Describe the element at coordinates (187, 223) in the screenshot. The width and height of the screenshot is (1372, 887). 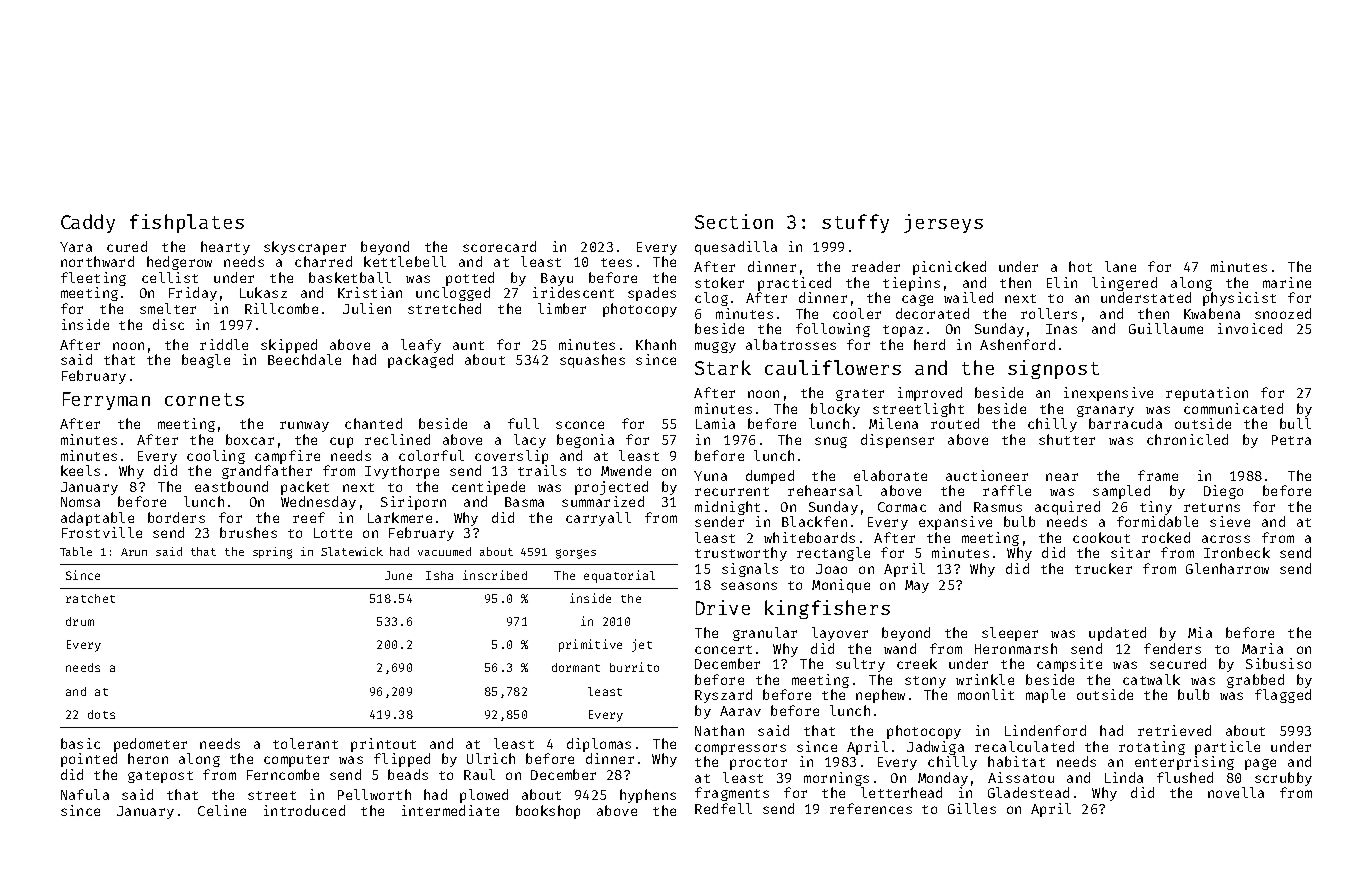
I see `fishplates` at that location.
